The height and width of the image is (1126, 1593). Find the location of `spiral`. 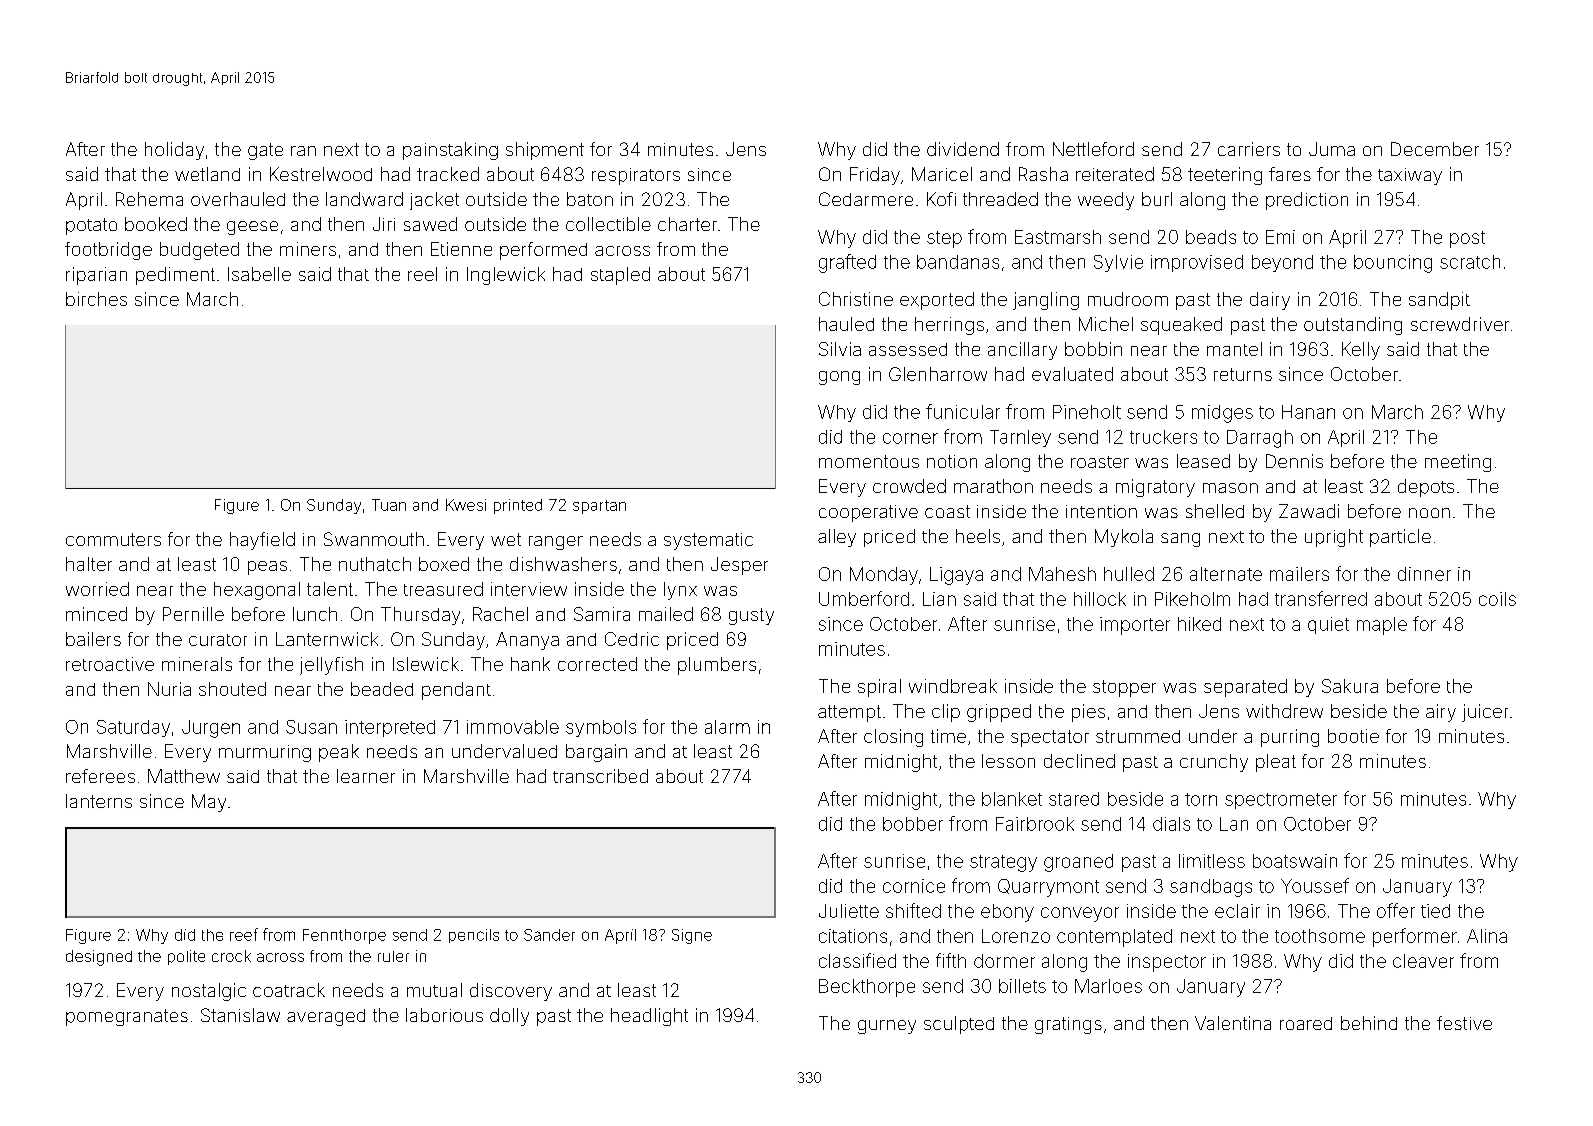

spiral is located at coordinates (879, 688).
